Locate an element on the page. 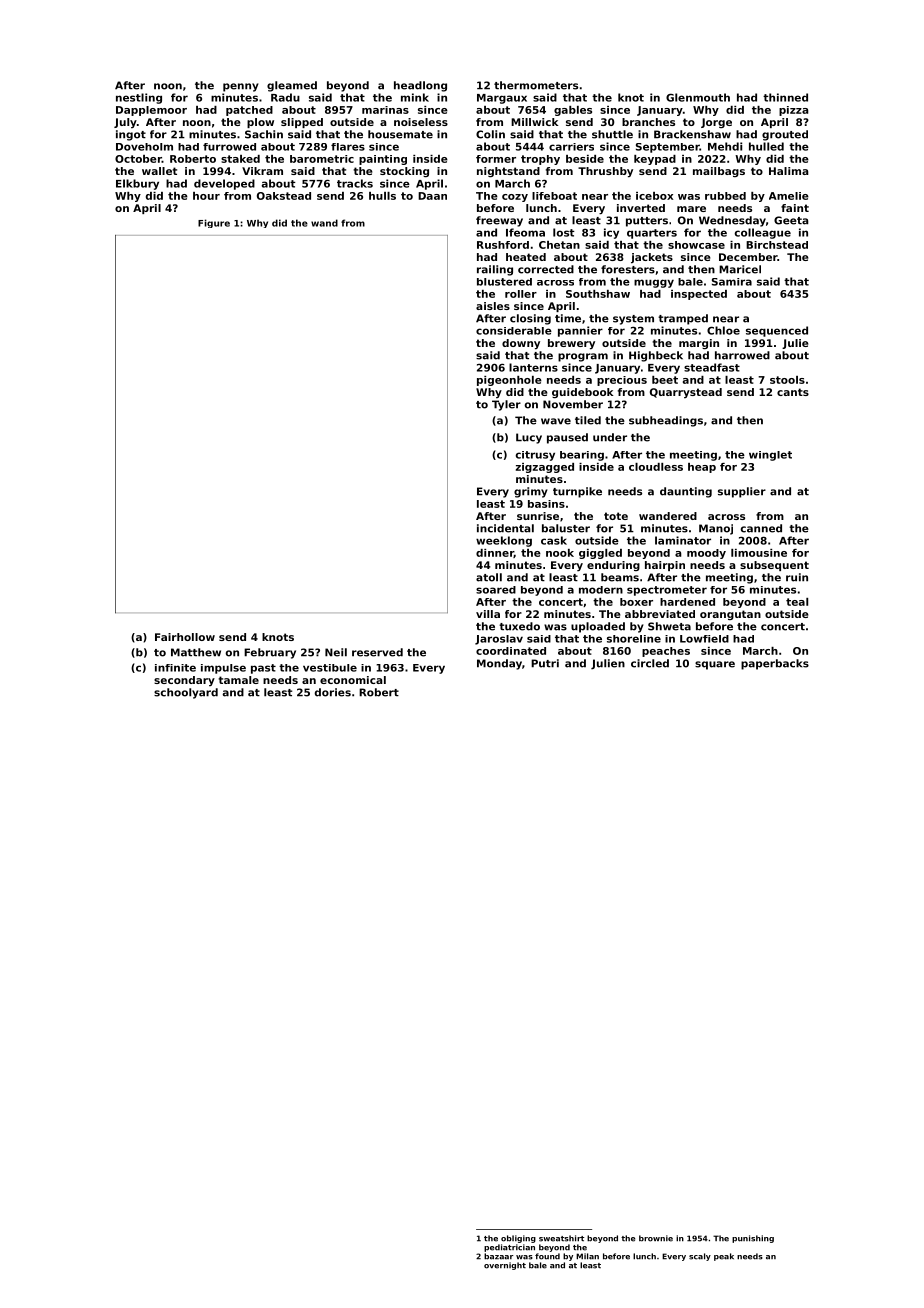  brownie is located at coordinates (656, 1238).
